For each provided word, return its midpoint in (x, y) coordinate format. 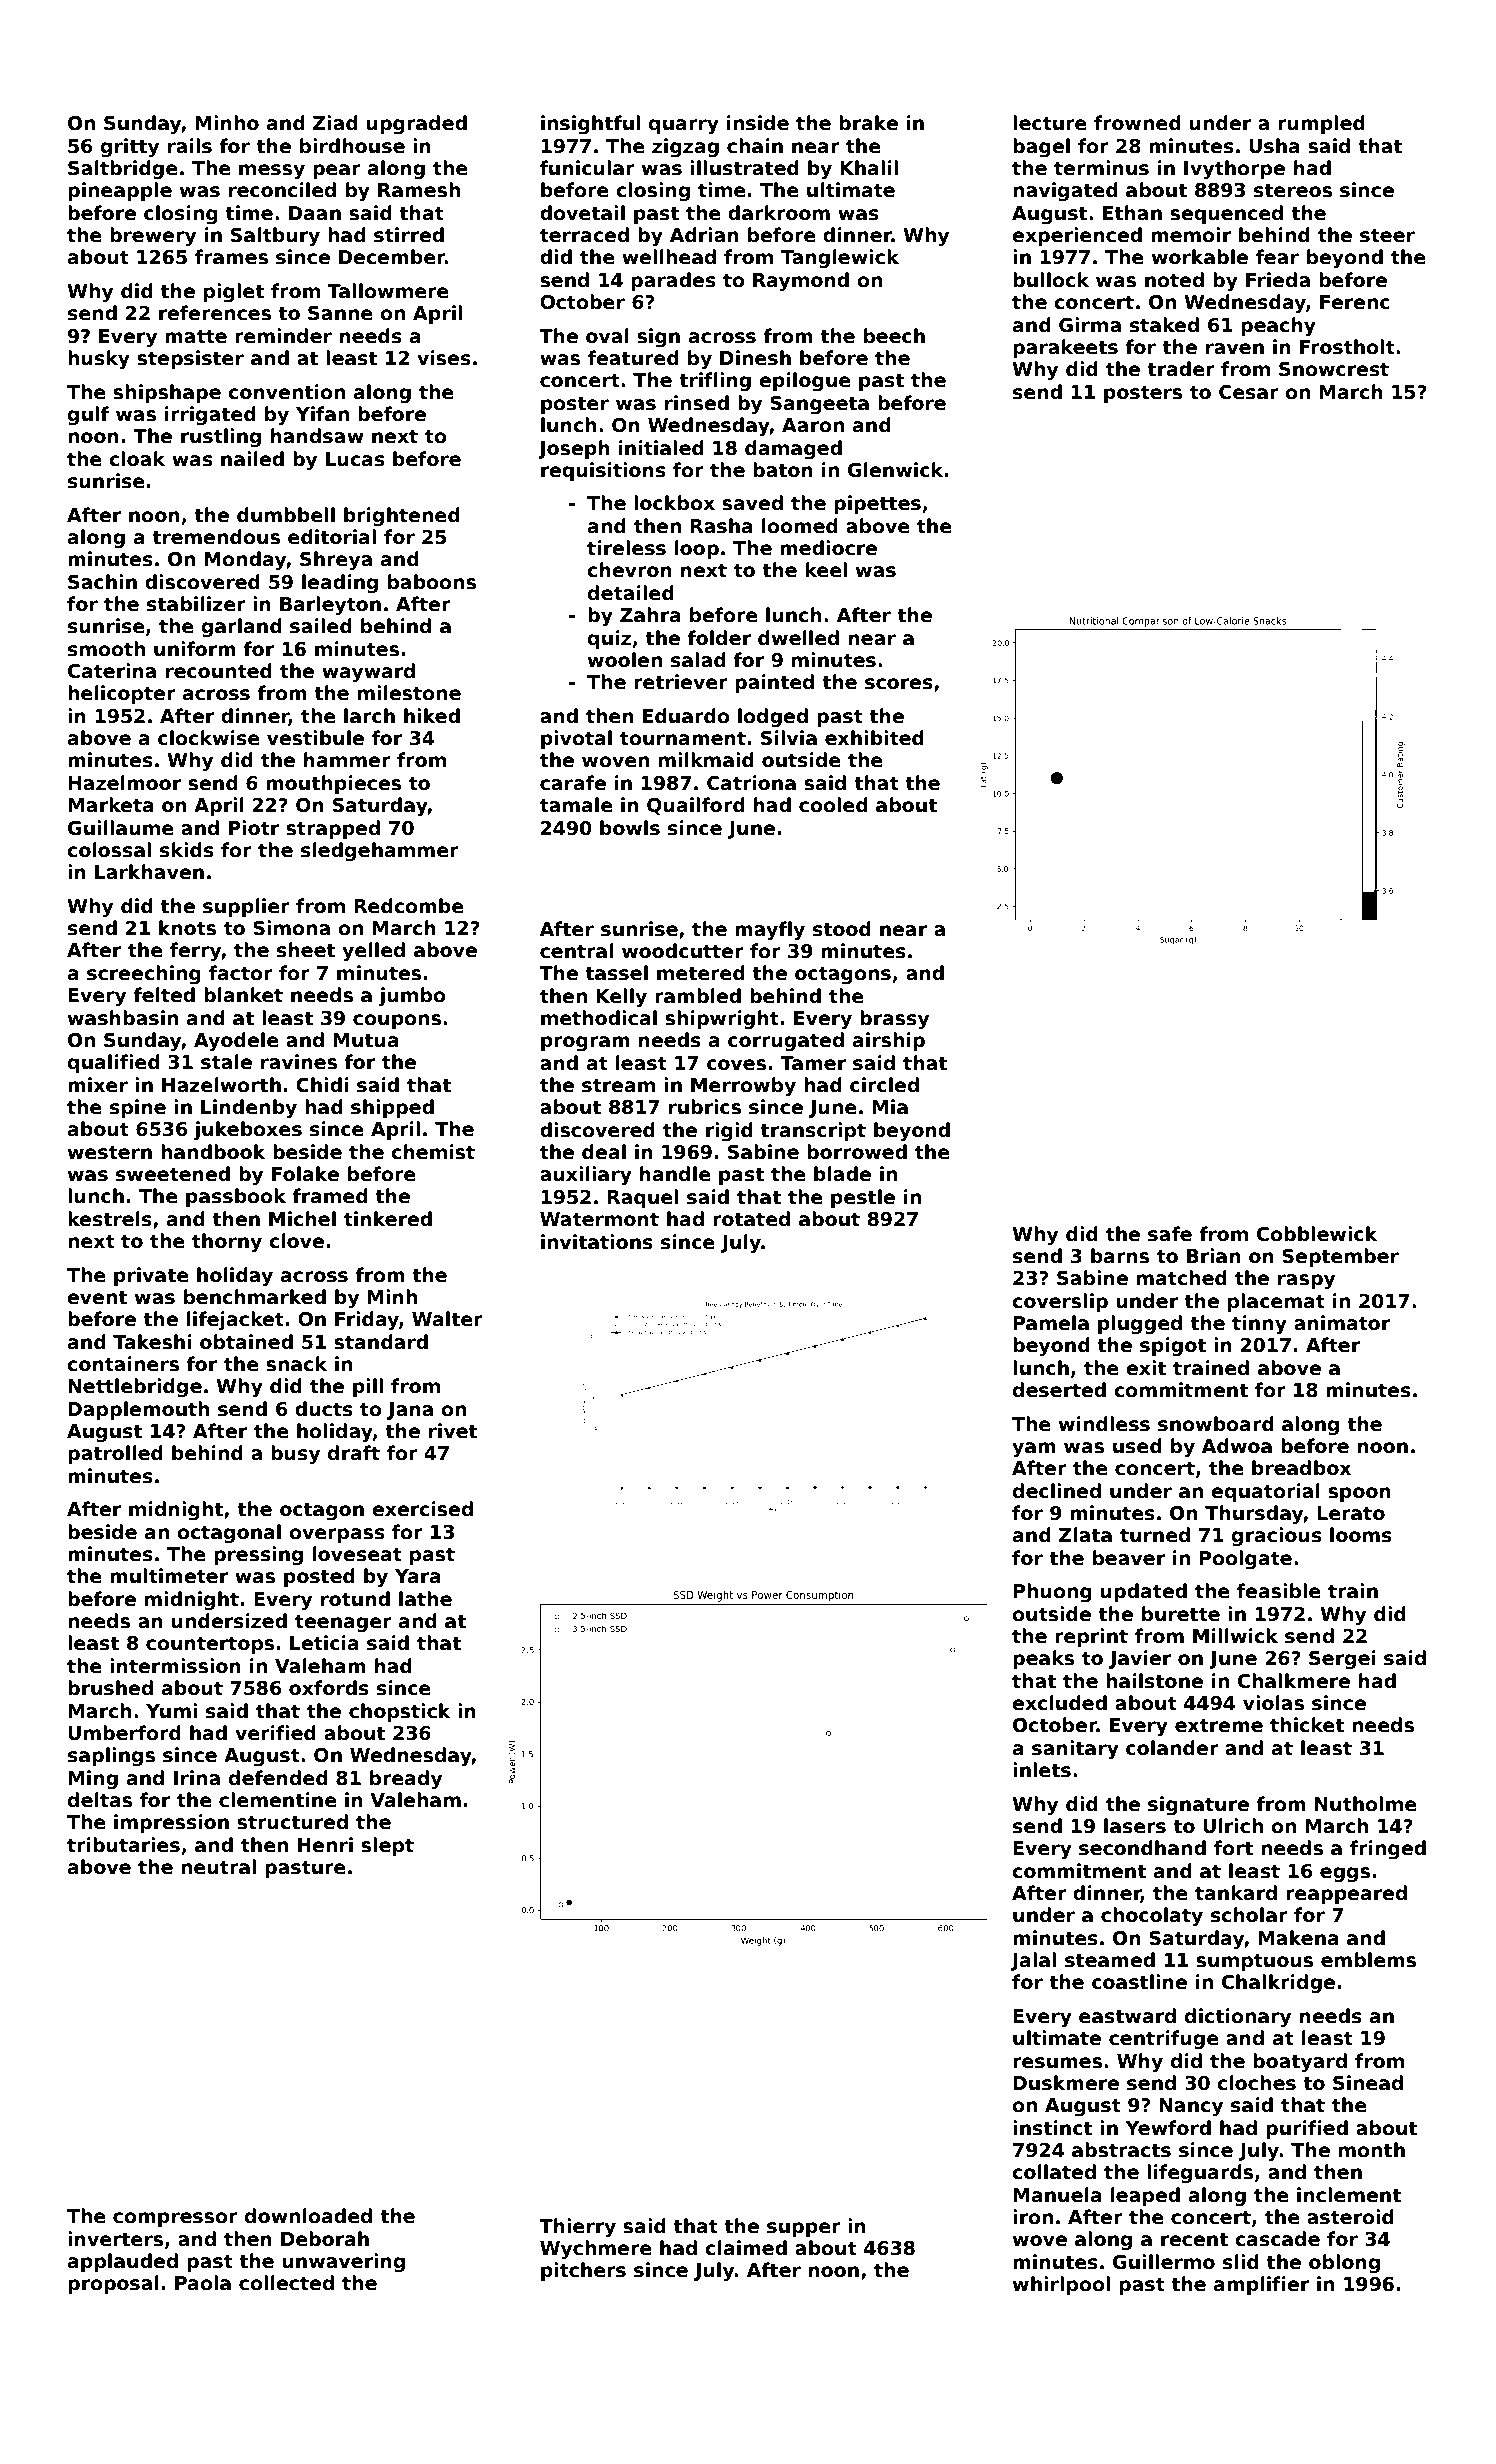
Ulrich (1233, 1826)
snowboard (1216, 1424)
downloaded (308, 2216)
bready (406, 1779)
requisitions (603, 471)
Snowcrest (1334, 369)
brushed (110, 1688)
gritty (130, 147)
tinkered (388, 1219)
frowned (1137, 123)
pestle (863, 1198)
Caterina (112, 671)
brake (868, 123)
